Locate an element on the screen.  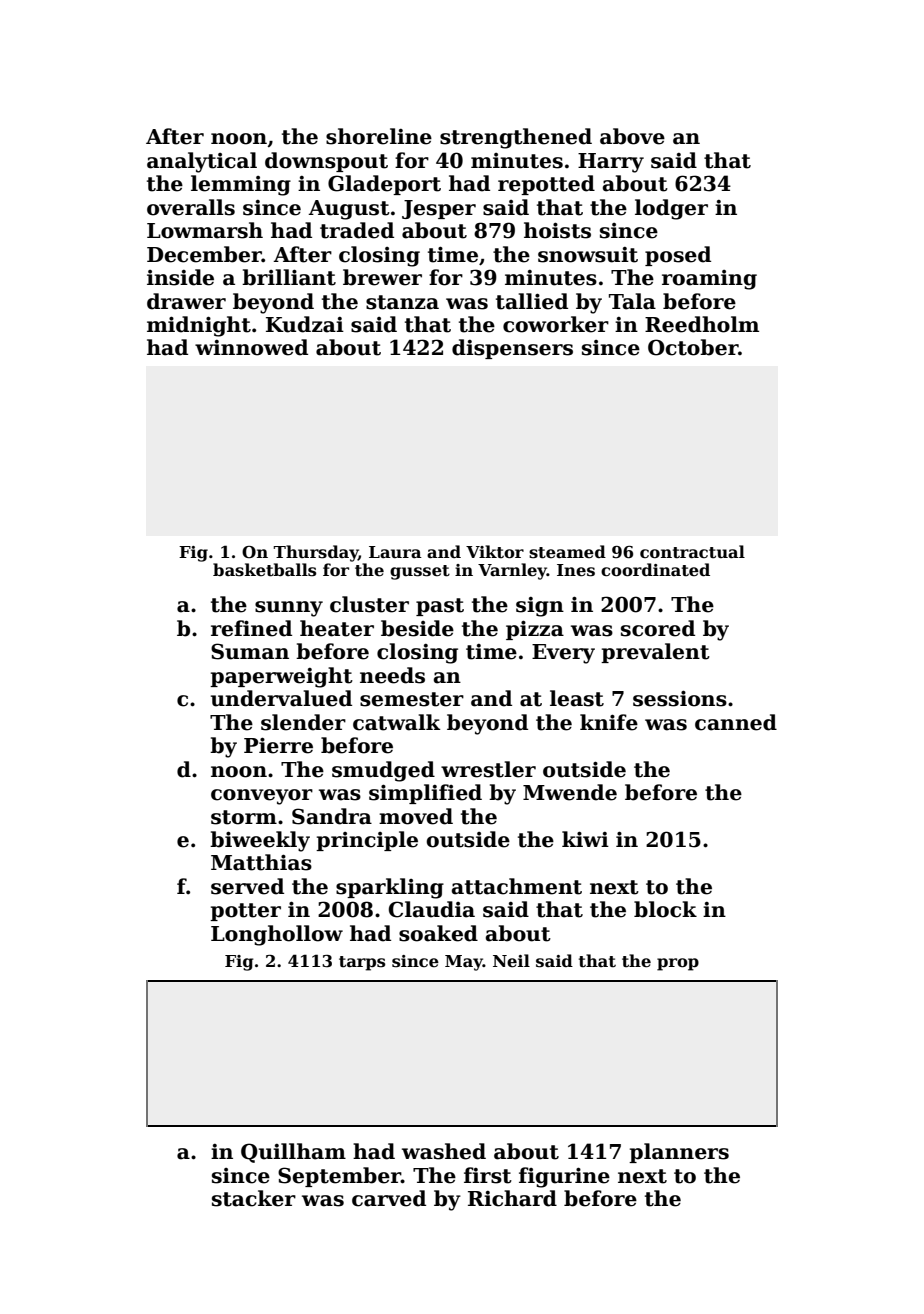
Jesper is located at coordinates (439, 209).
